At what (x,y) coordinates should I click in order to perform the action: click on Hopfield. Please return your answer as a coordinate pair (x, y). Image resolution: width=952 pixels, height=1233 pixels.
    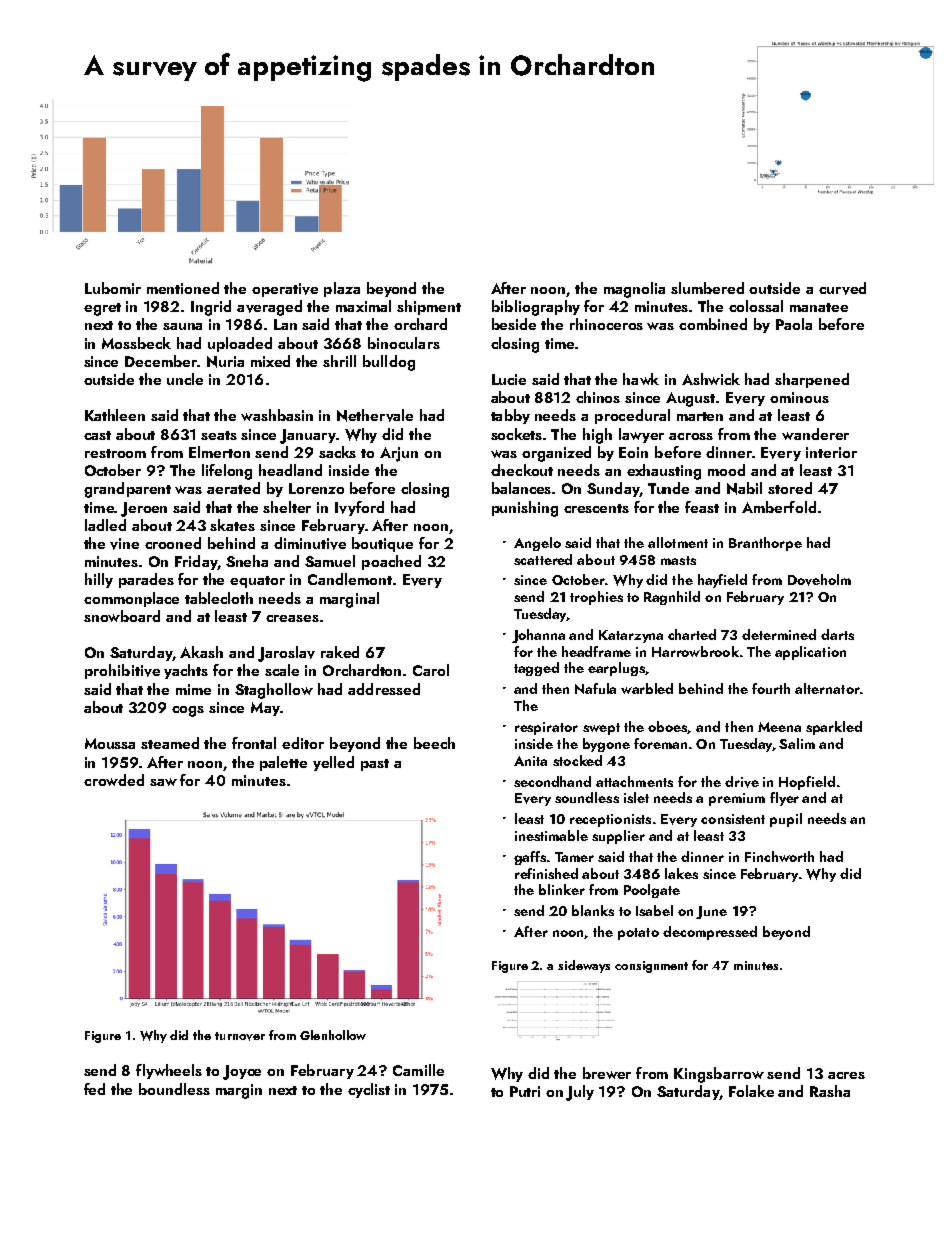
    Looking at the image, I should click on (807, 783).
